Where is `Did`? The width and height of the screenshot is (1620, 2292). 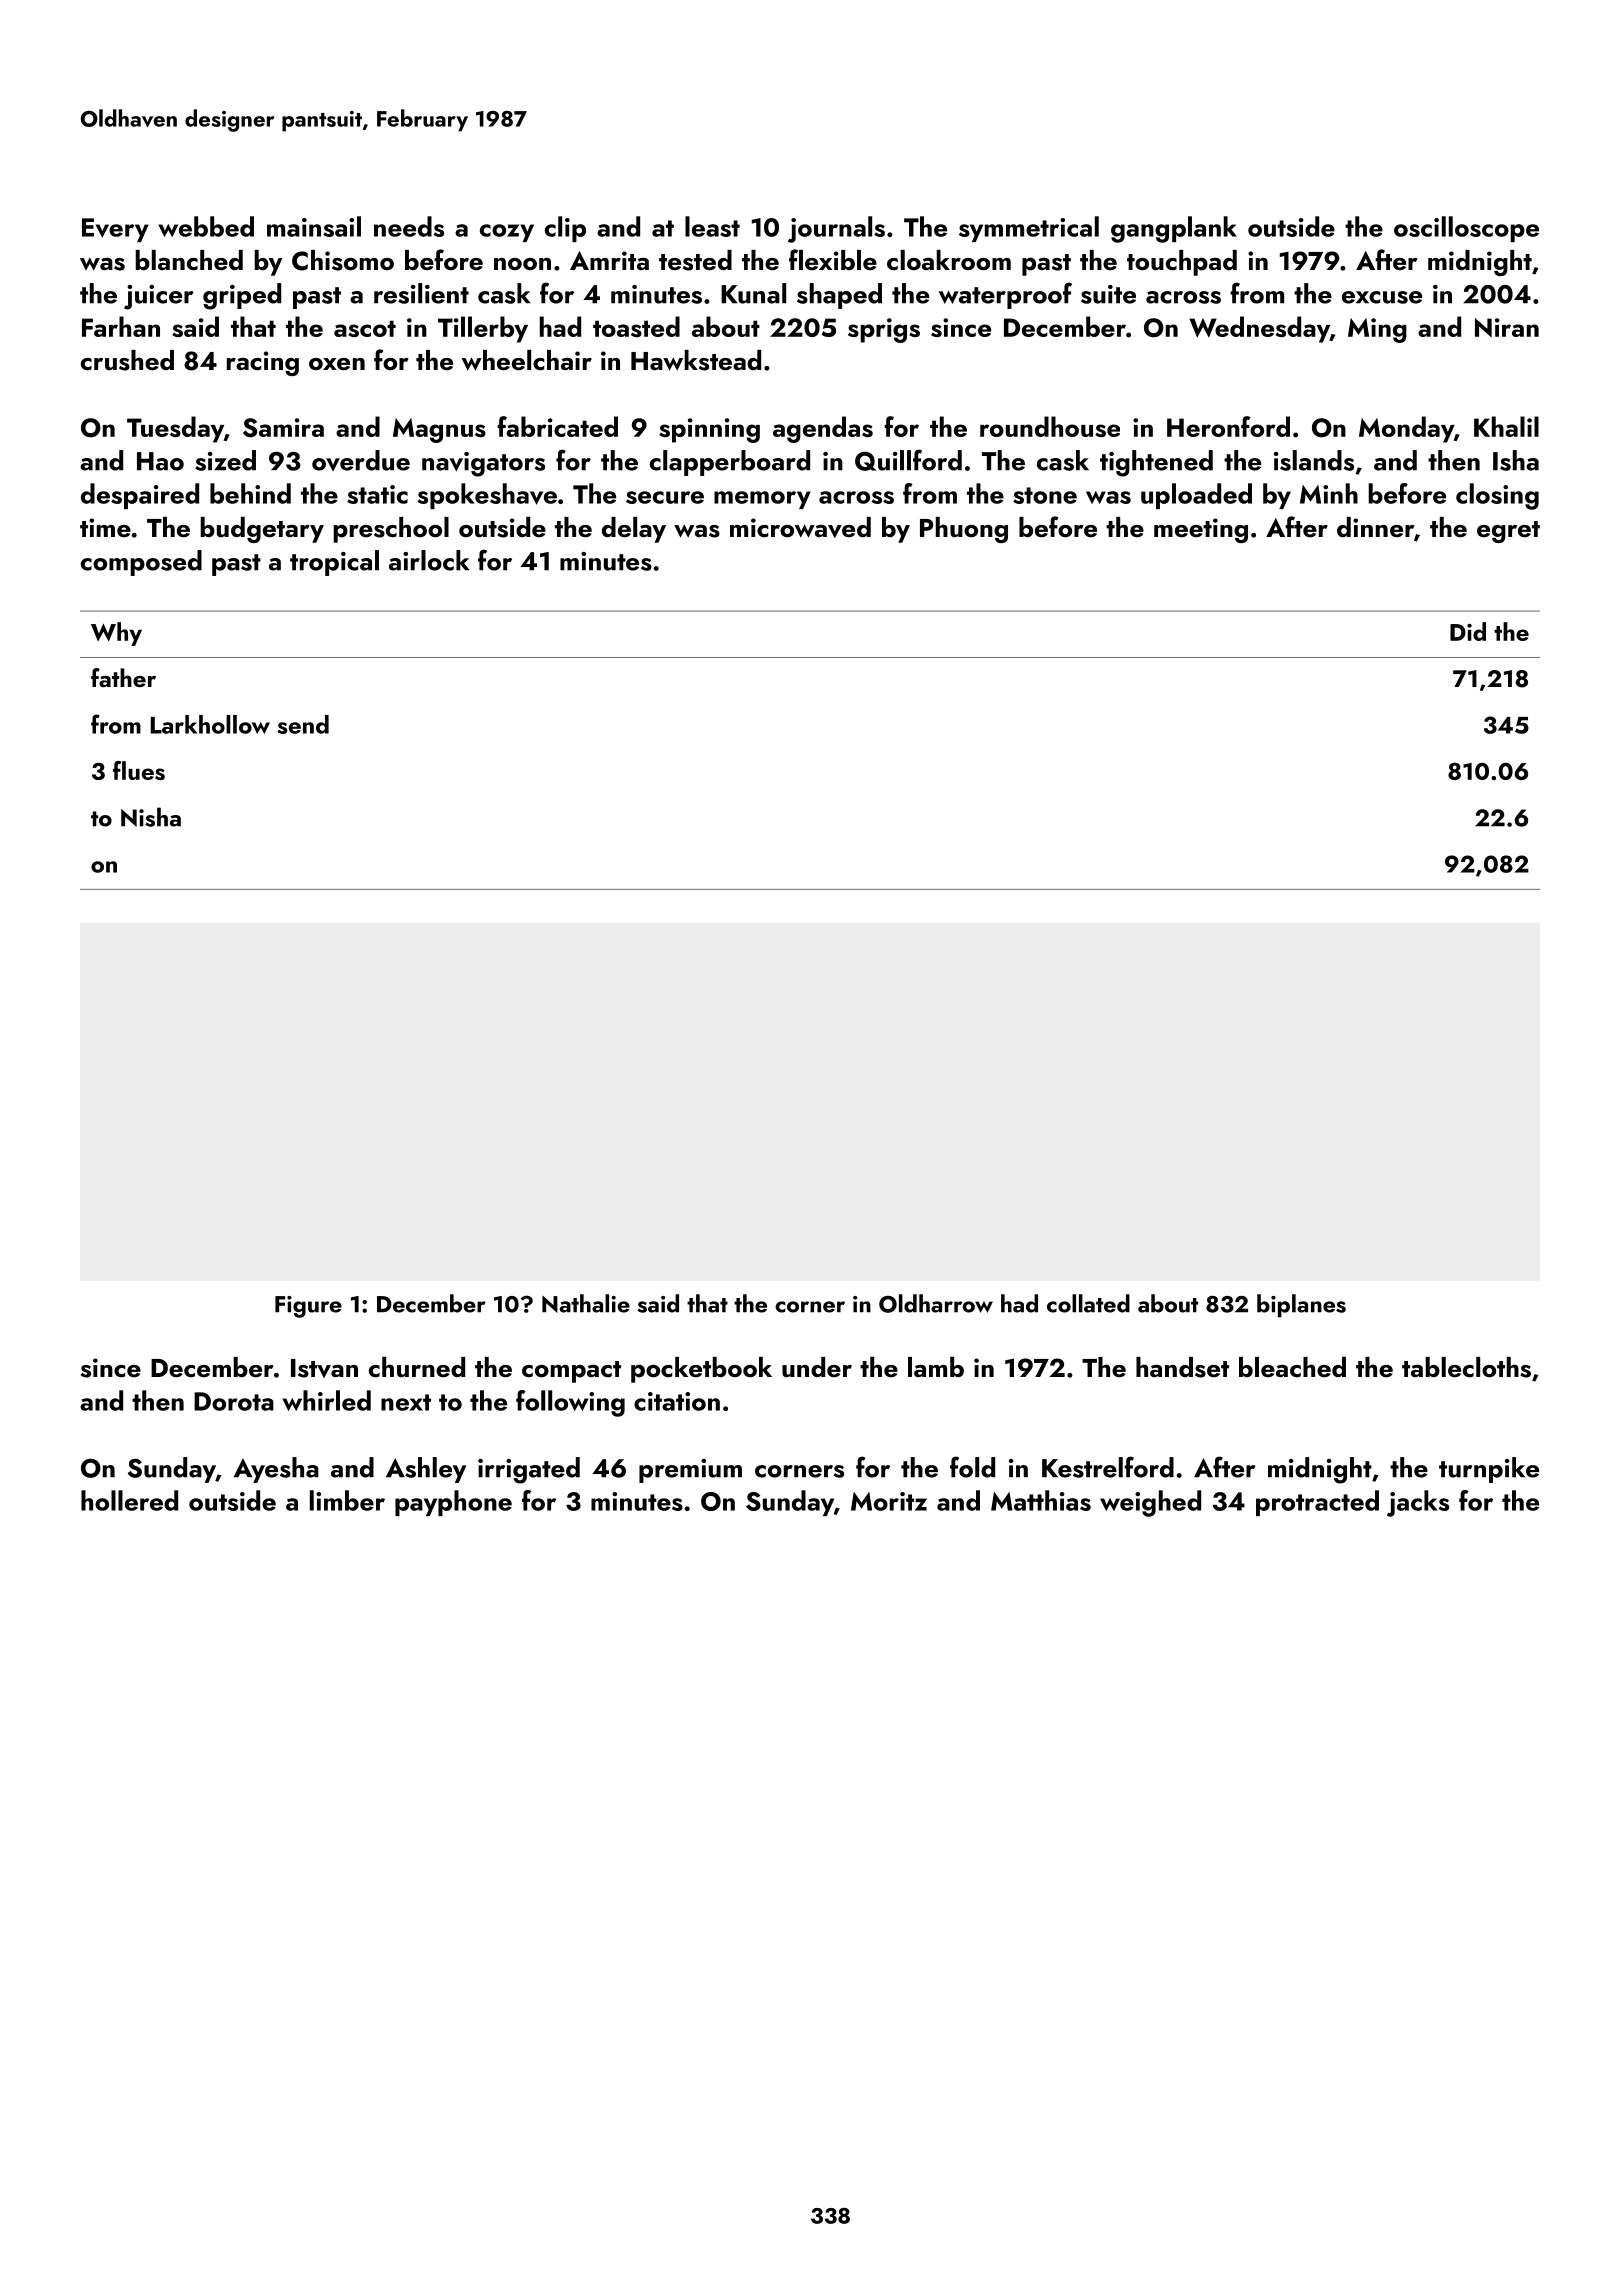 Did is located at coordinates (1468, 631).
